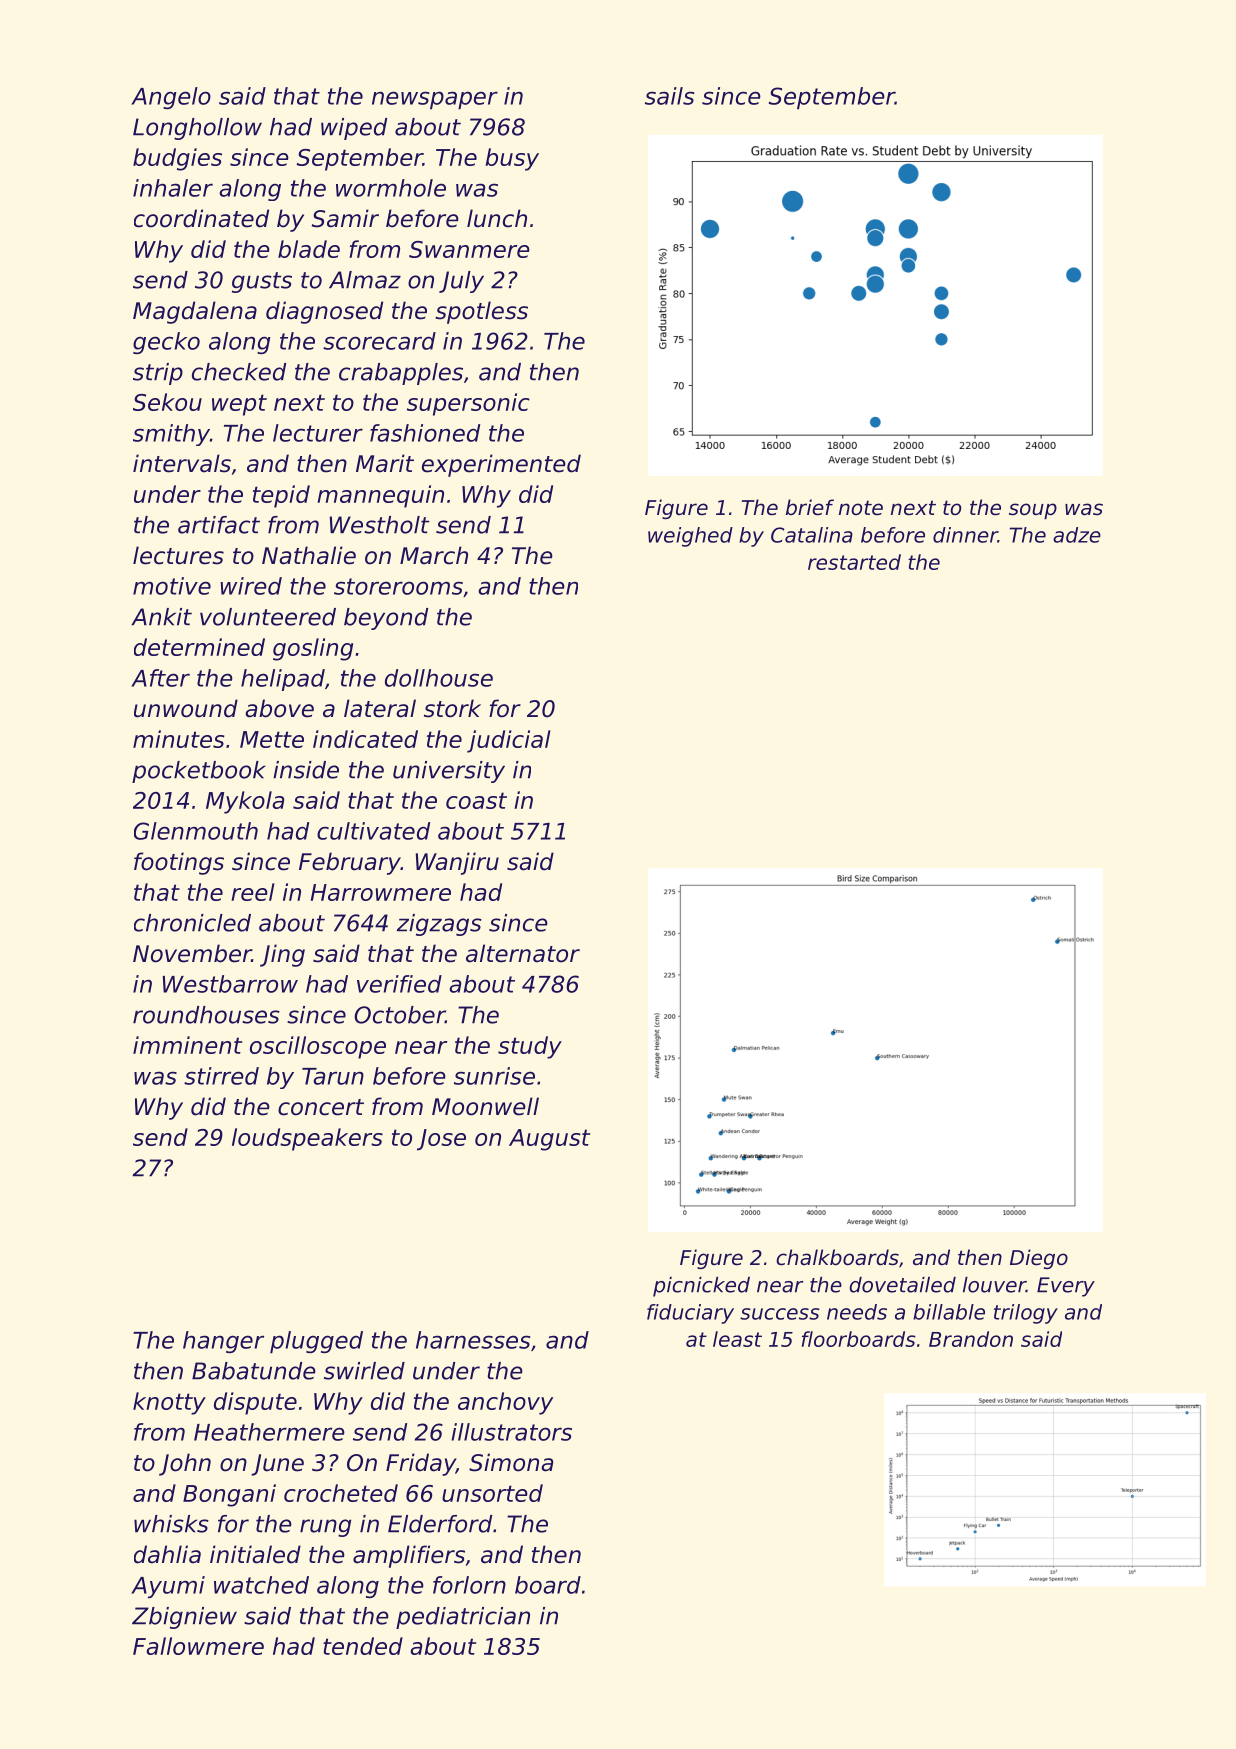 The height and width of the screenshot is (1749, 1236). I want to click on sails, so click(670, 96).
